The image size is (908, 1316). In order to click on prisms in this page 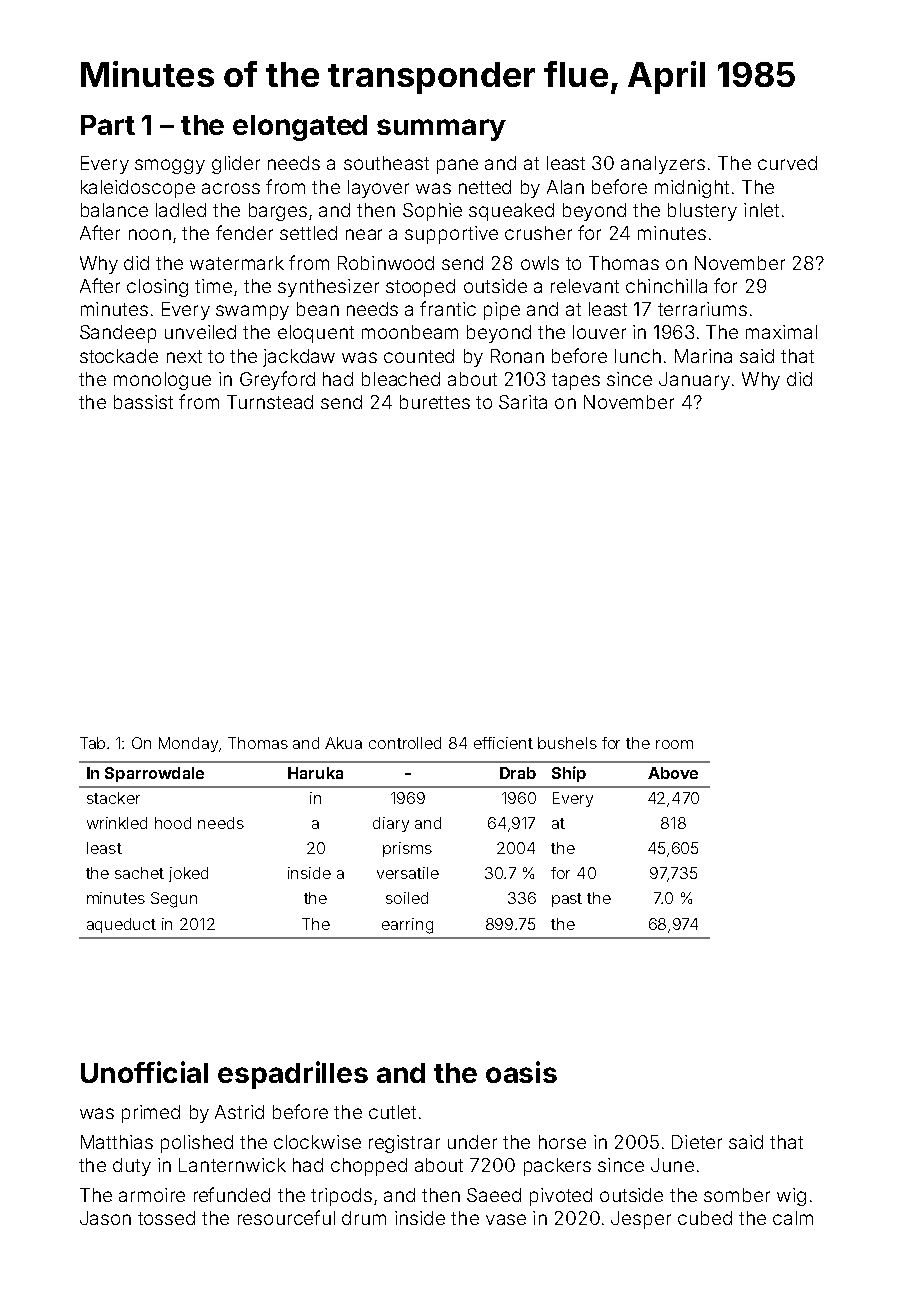, I will do `click(407, 849)`.
